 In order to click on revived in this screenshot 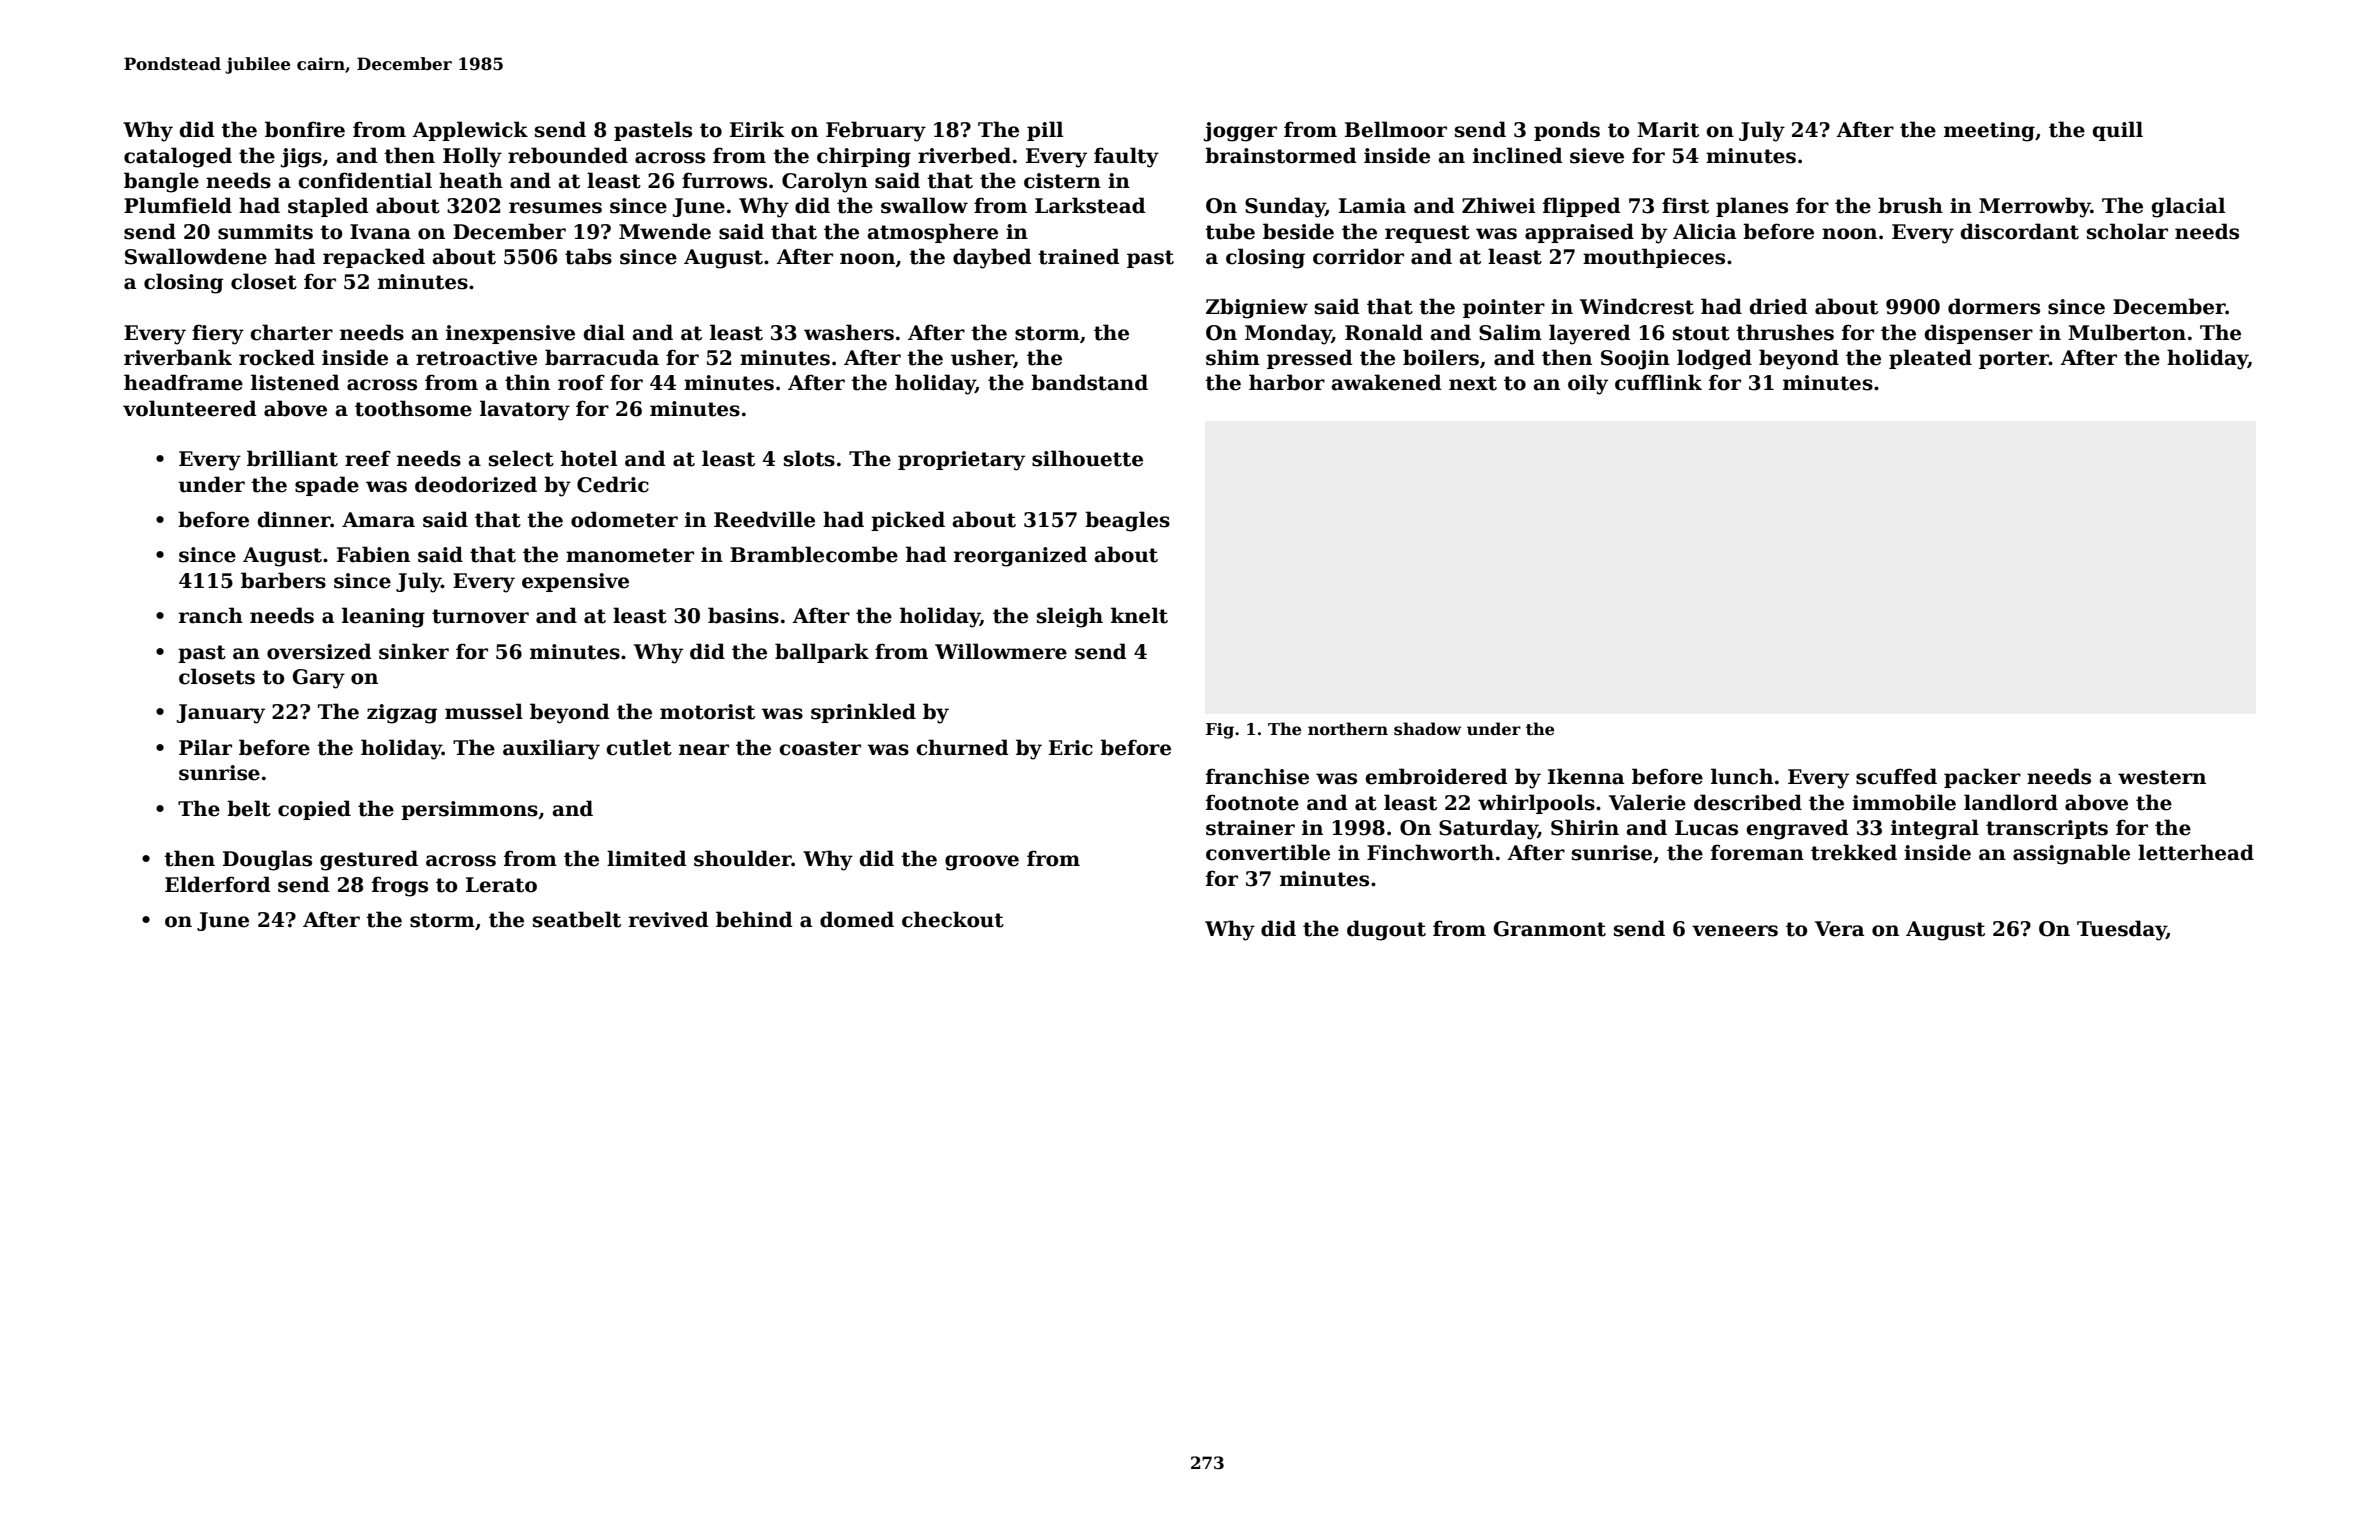, I will do `click(668, 919)`.
